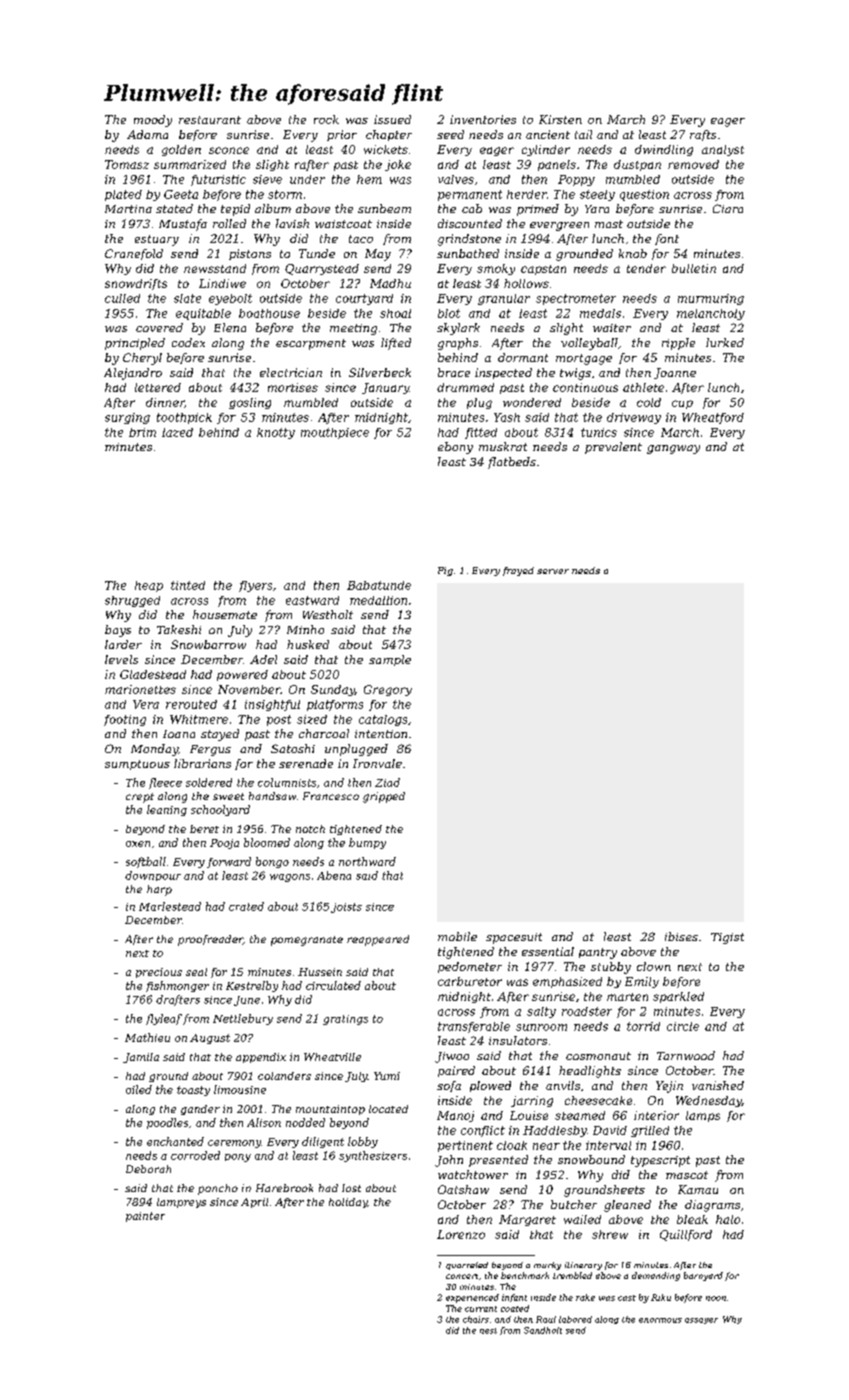 The height and width of the screenshot is (1400, 849). What do you see at coordinates (330, 1110) in the screenshot?
I see `mountaintop` at bounding box center [330, 1110].
